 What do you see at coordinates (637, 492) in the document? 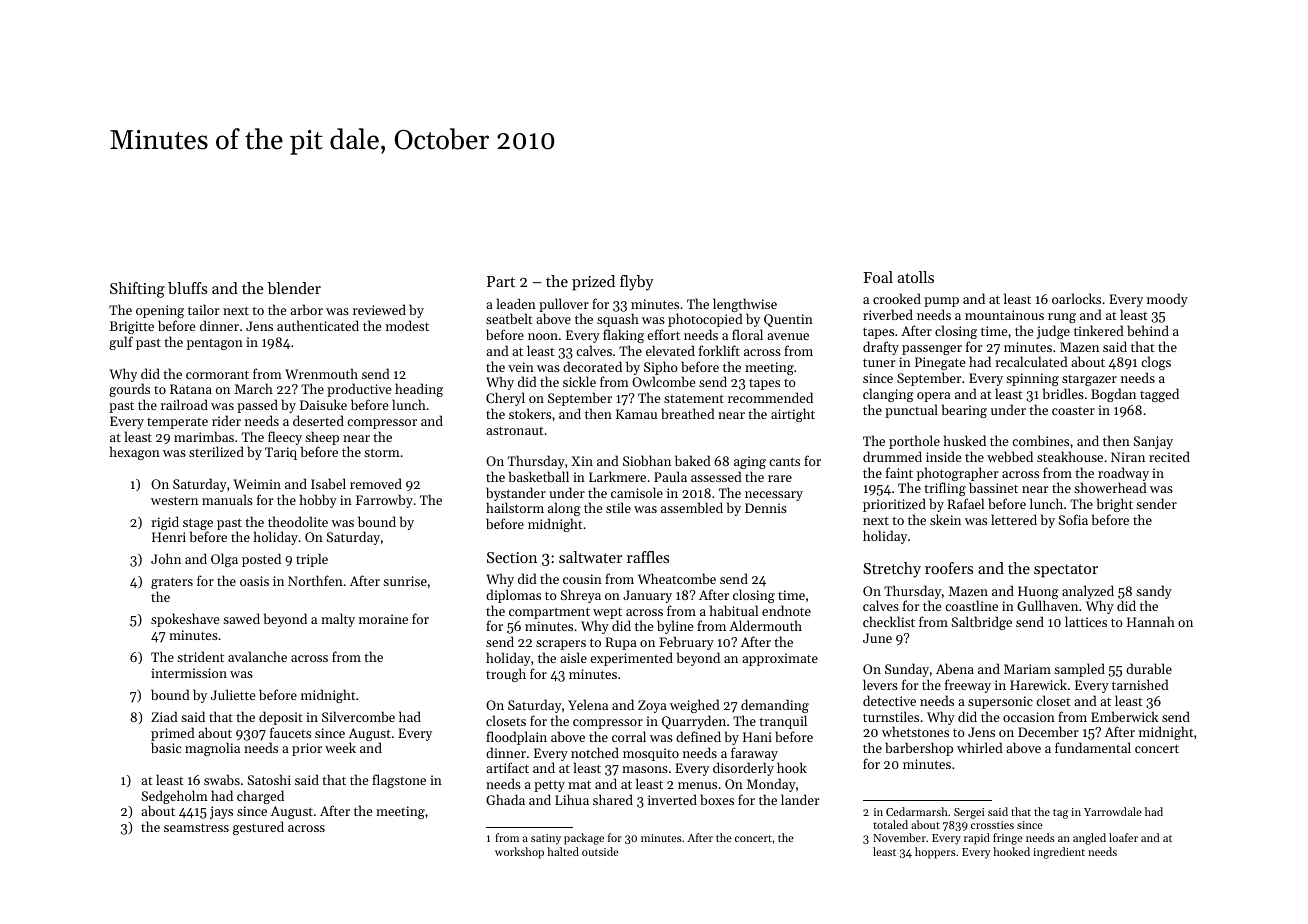
I see `camisole` at bounding box center [637, 492].
